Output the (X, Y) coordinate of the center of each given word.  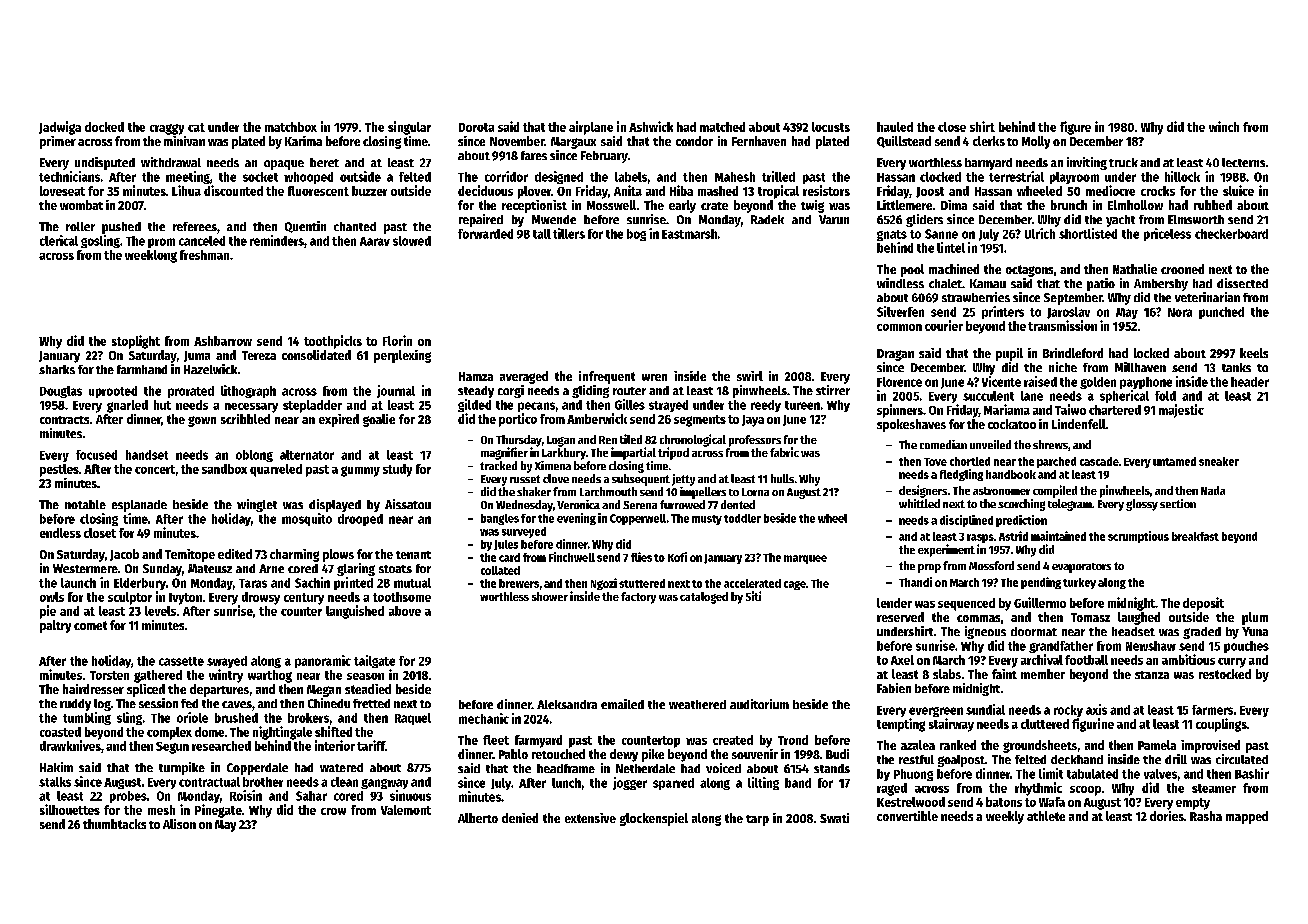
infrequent (607, 377)
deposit (1203, 604)
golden (1098, 383)
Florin (397, 340)
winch (1224, 126)
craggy (167, 129)
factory (638, 598)
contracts (64, 420)
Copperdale (257, 769)
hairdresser (93, 689)
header (1250, 382)
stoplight (136, 342)
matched (722, 127)
